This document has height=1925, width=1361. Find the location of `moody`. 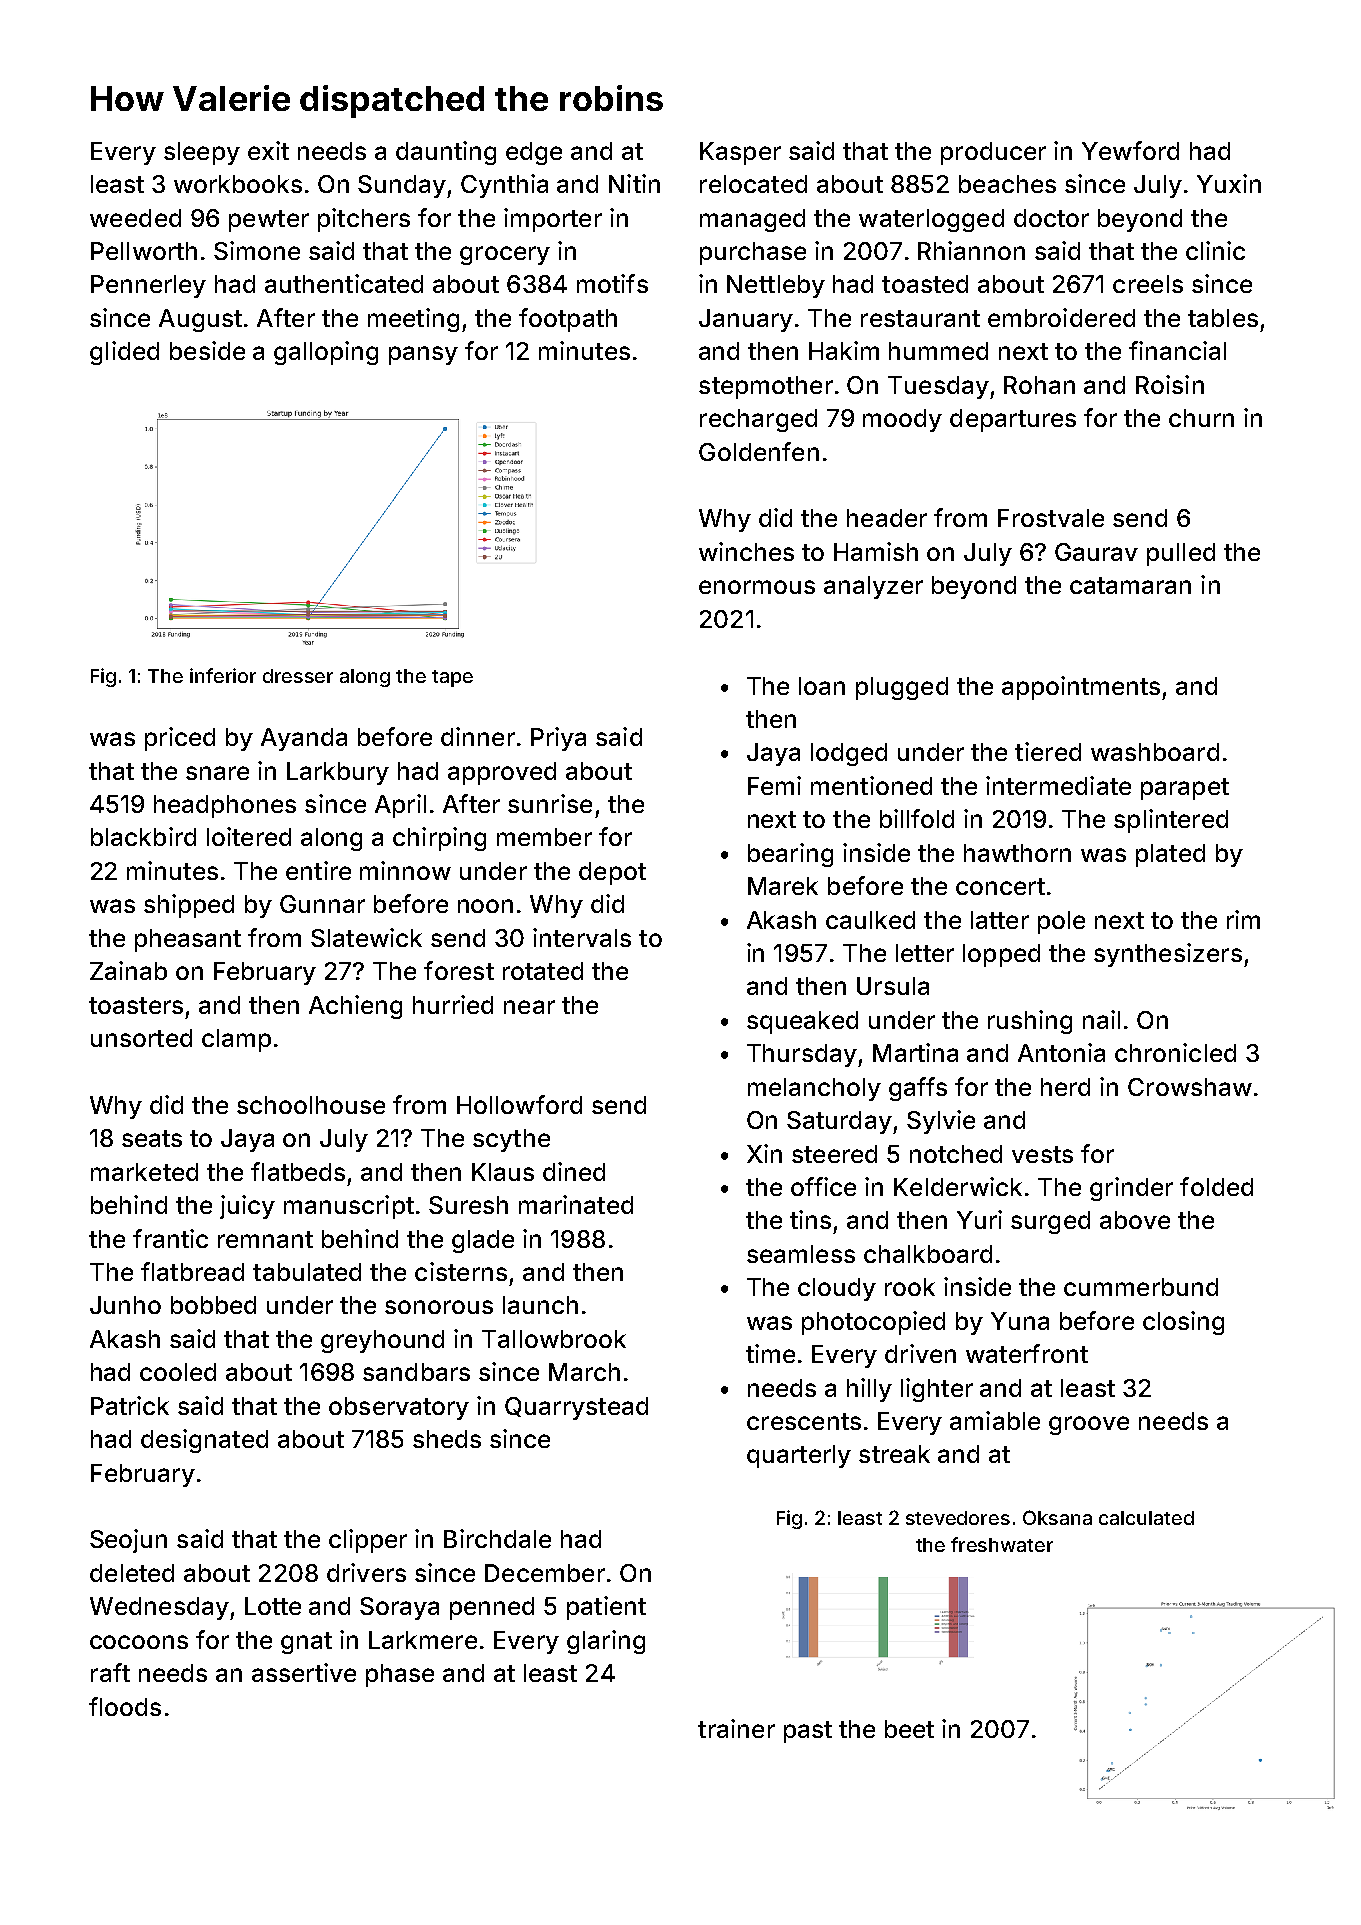

moody is located at coordinates (902, 420).
